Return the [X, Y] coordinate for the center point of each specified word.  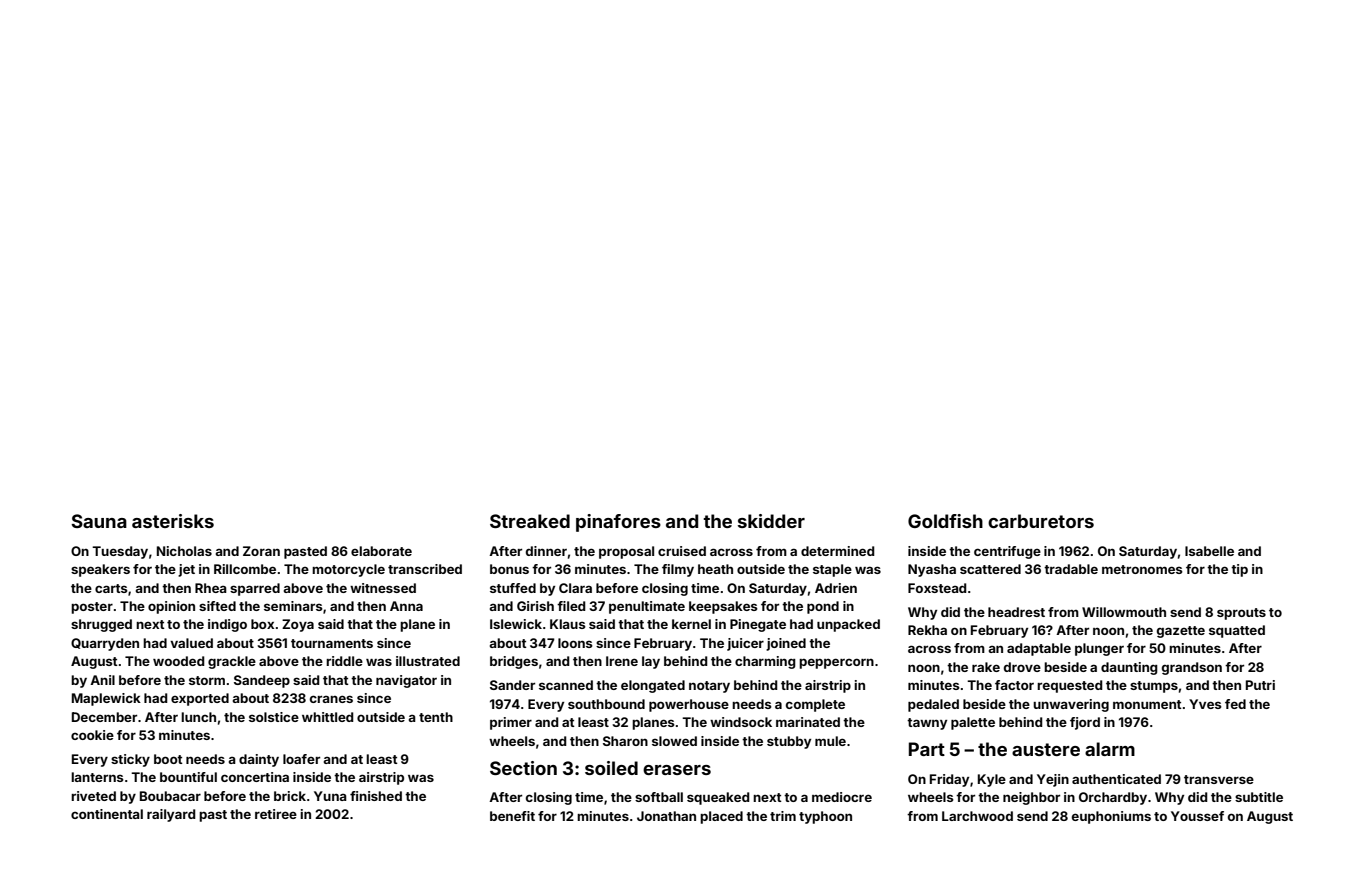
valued [191, 643]
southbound [606, 704]
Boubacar [170, 796]
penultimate [647, 607]
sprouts [1241, 614]
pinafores [618, 523]
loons [575, 643]
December [104, 717]
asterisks [173, 521]
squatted [1237, 631]
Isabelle [1209, 551]
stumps [1154, 687]
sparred [255, 589]
